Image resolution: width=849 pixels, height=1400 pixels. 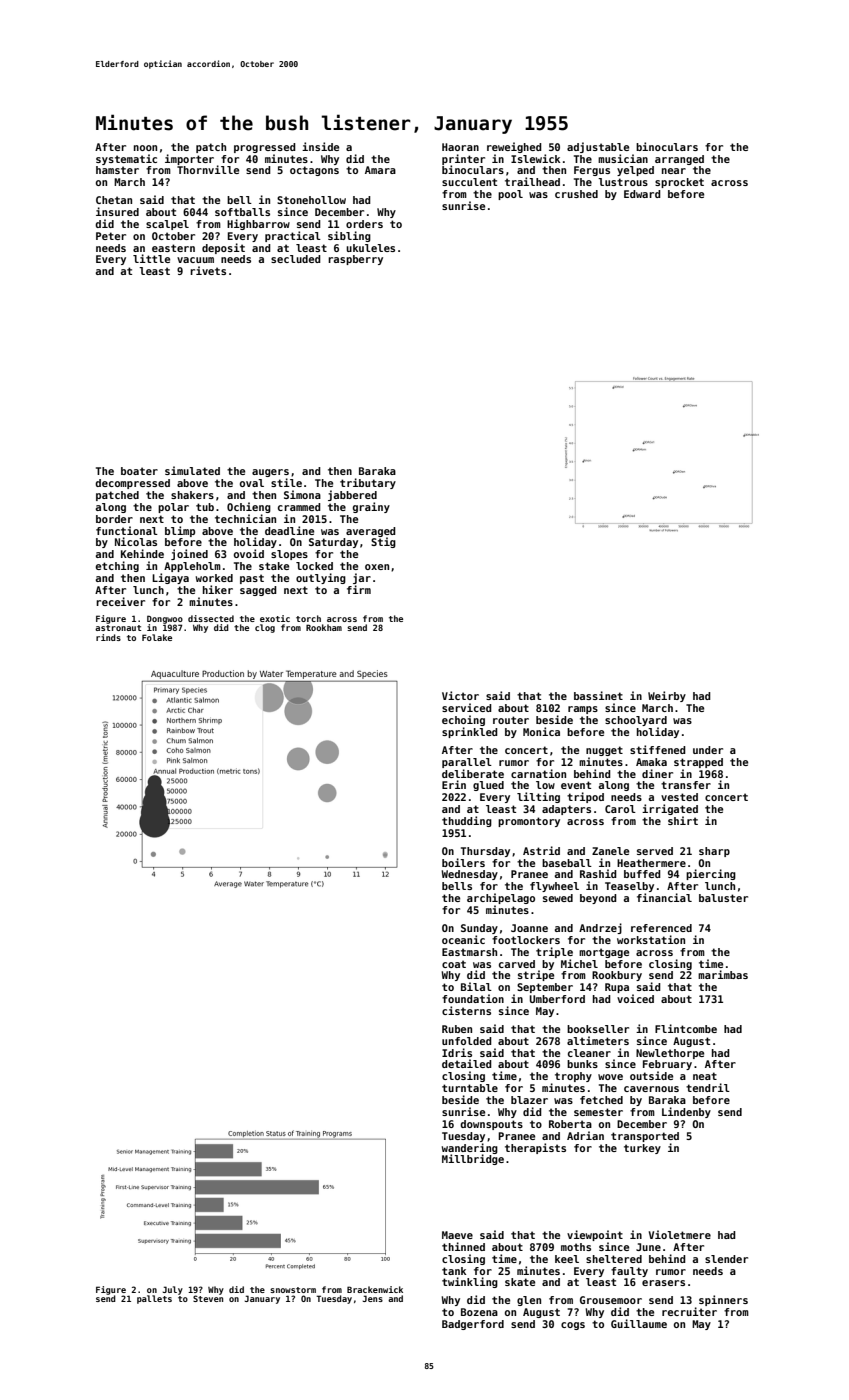 I want to click on Folake, so click(x=157, y=637).
